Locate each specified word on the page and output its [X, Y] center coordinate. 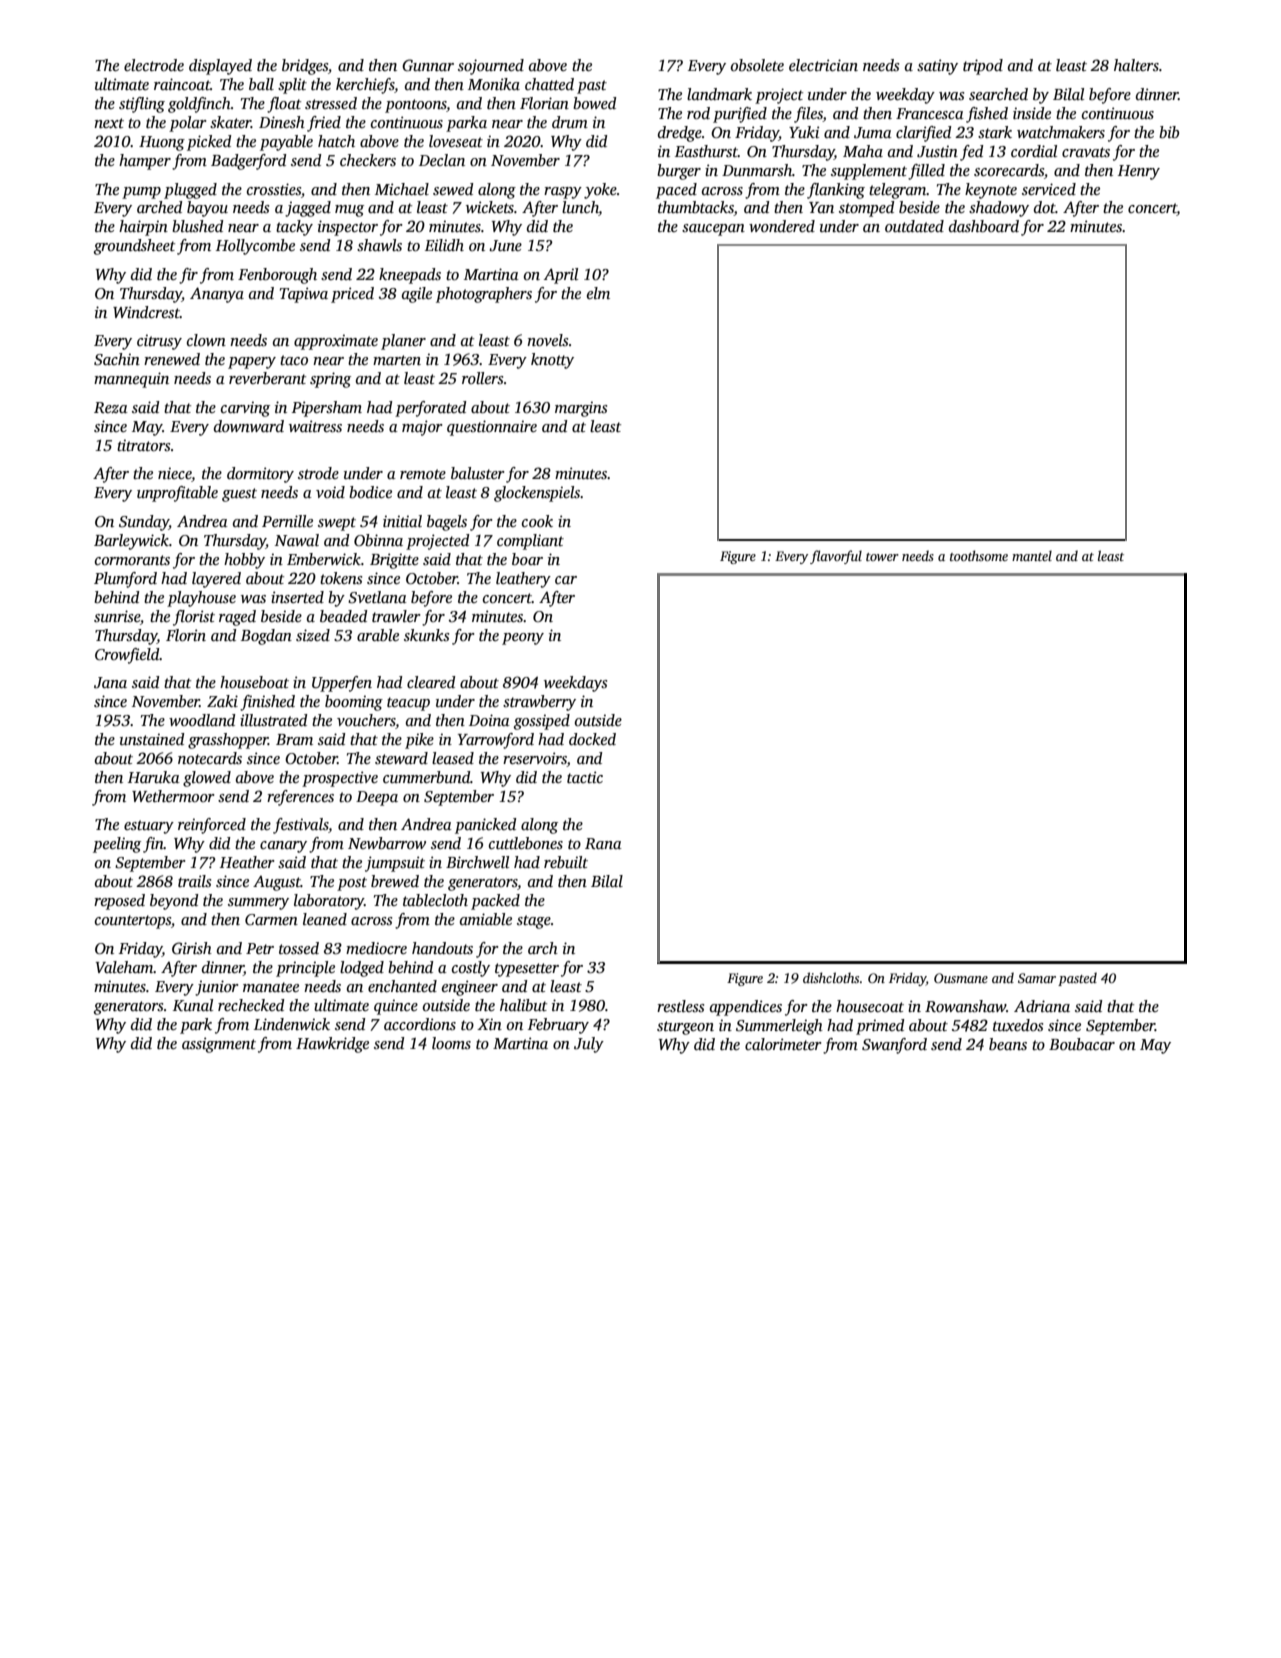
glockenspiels [537, 494]
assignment [219, 1045]
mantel [1032, 555]
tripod [983, 67]
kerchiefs [365, 86]
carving [245, 409]
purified [740, 115]
